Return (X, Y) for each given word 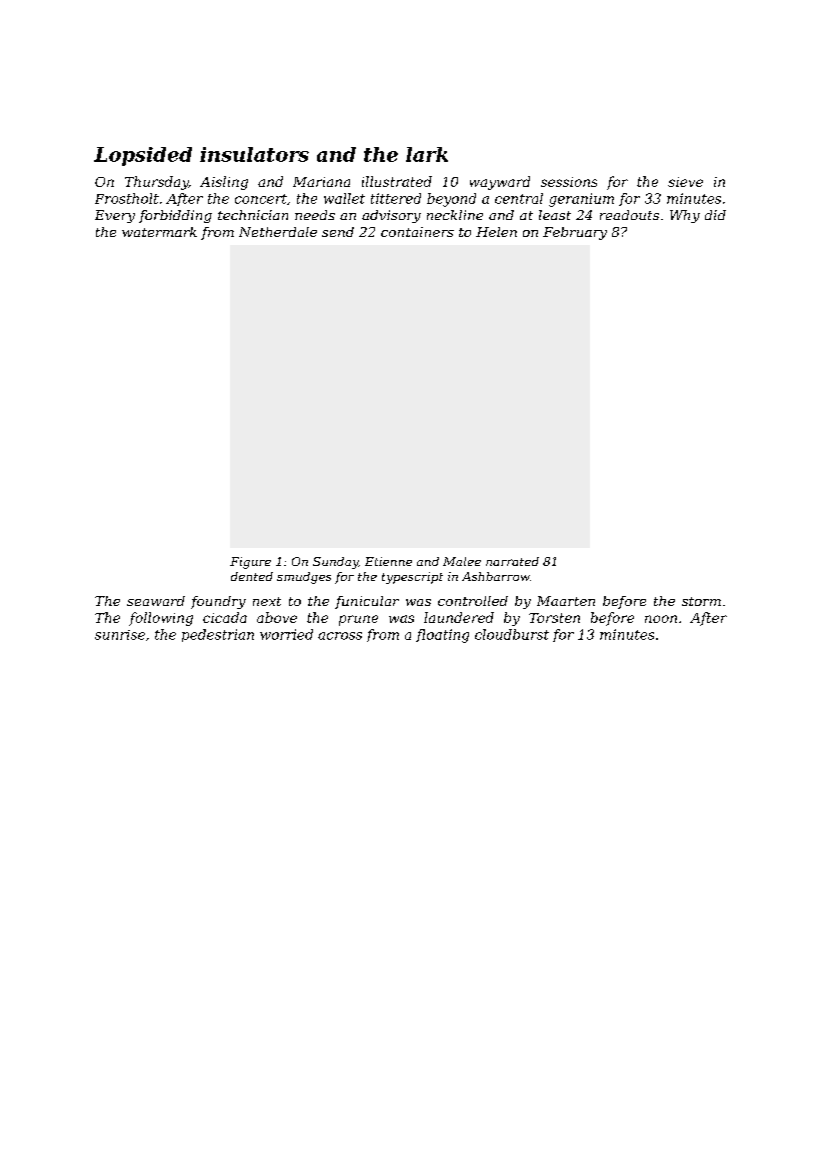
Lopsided (143, 156)
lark (427, 154)
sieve (685, 182)
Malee (462, 561)
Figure (250, 563)
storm (701, 601)
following (161, 619)
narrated (512, 561)
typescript (412, 578)
